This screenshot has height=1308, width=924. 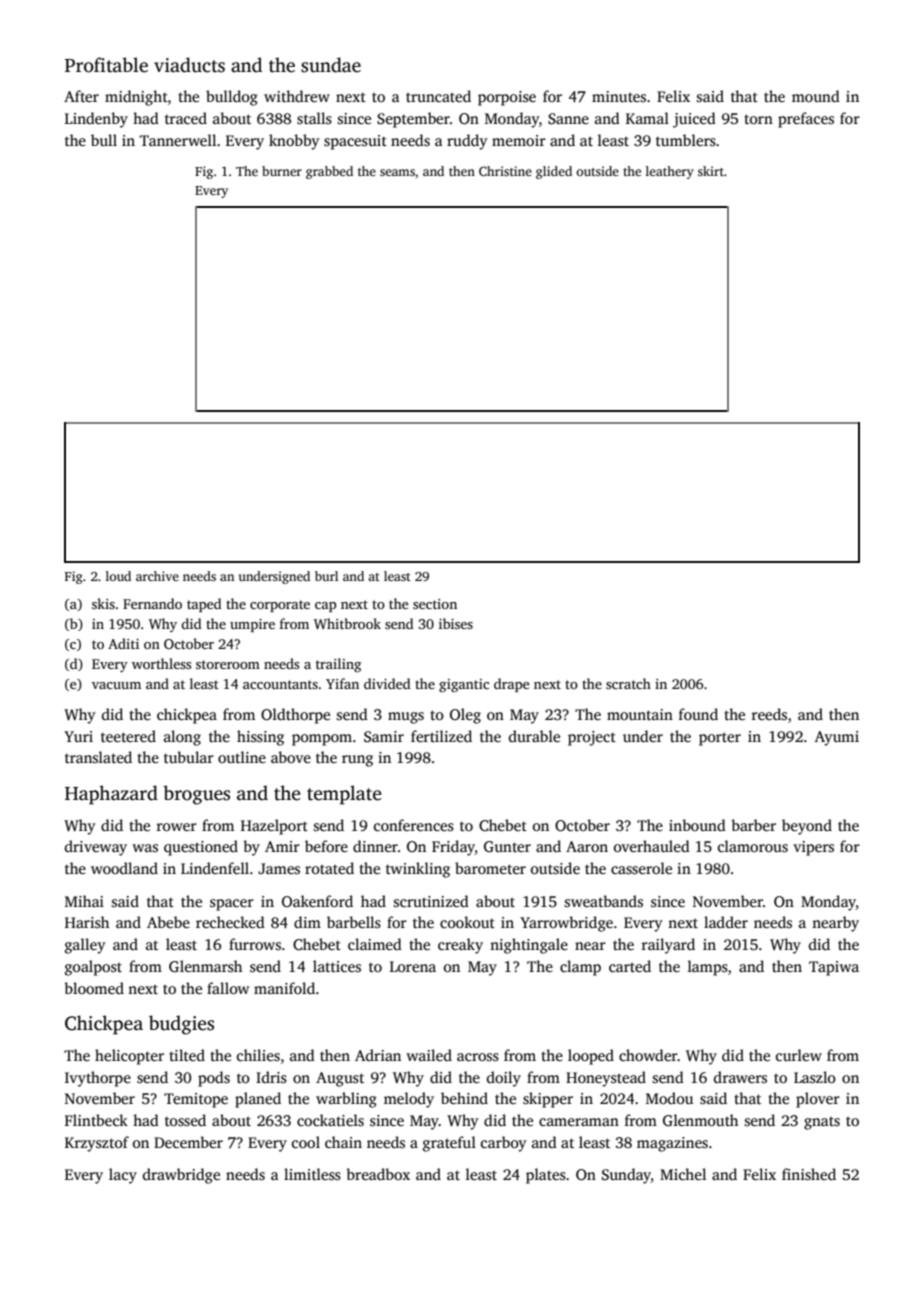 What do you see at coordinates (816, 96) in the screenshot?
I see `mound` at bounding box center [816, 96].
